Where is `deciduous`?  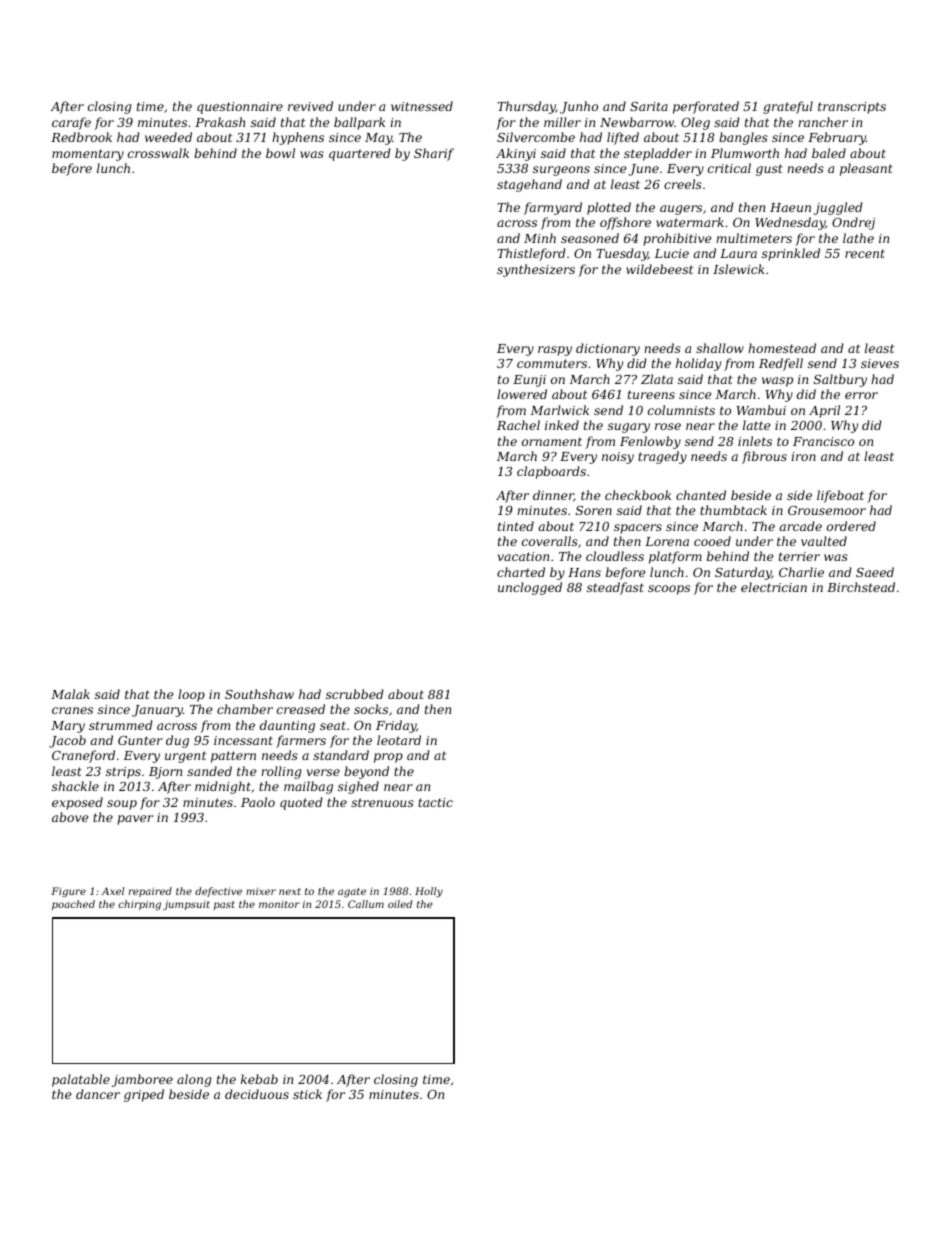 deciduous is located at coordinates (257, 1094).
